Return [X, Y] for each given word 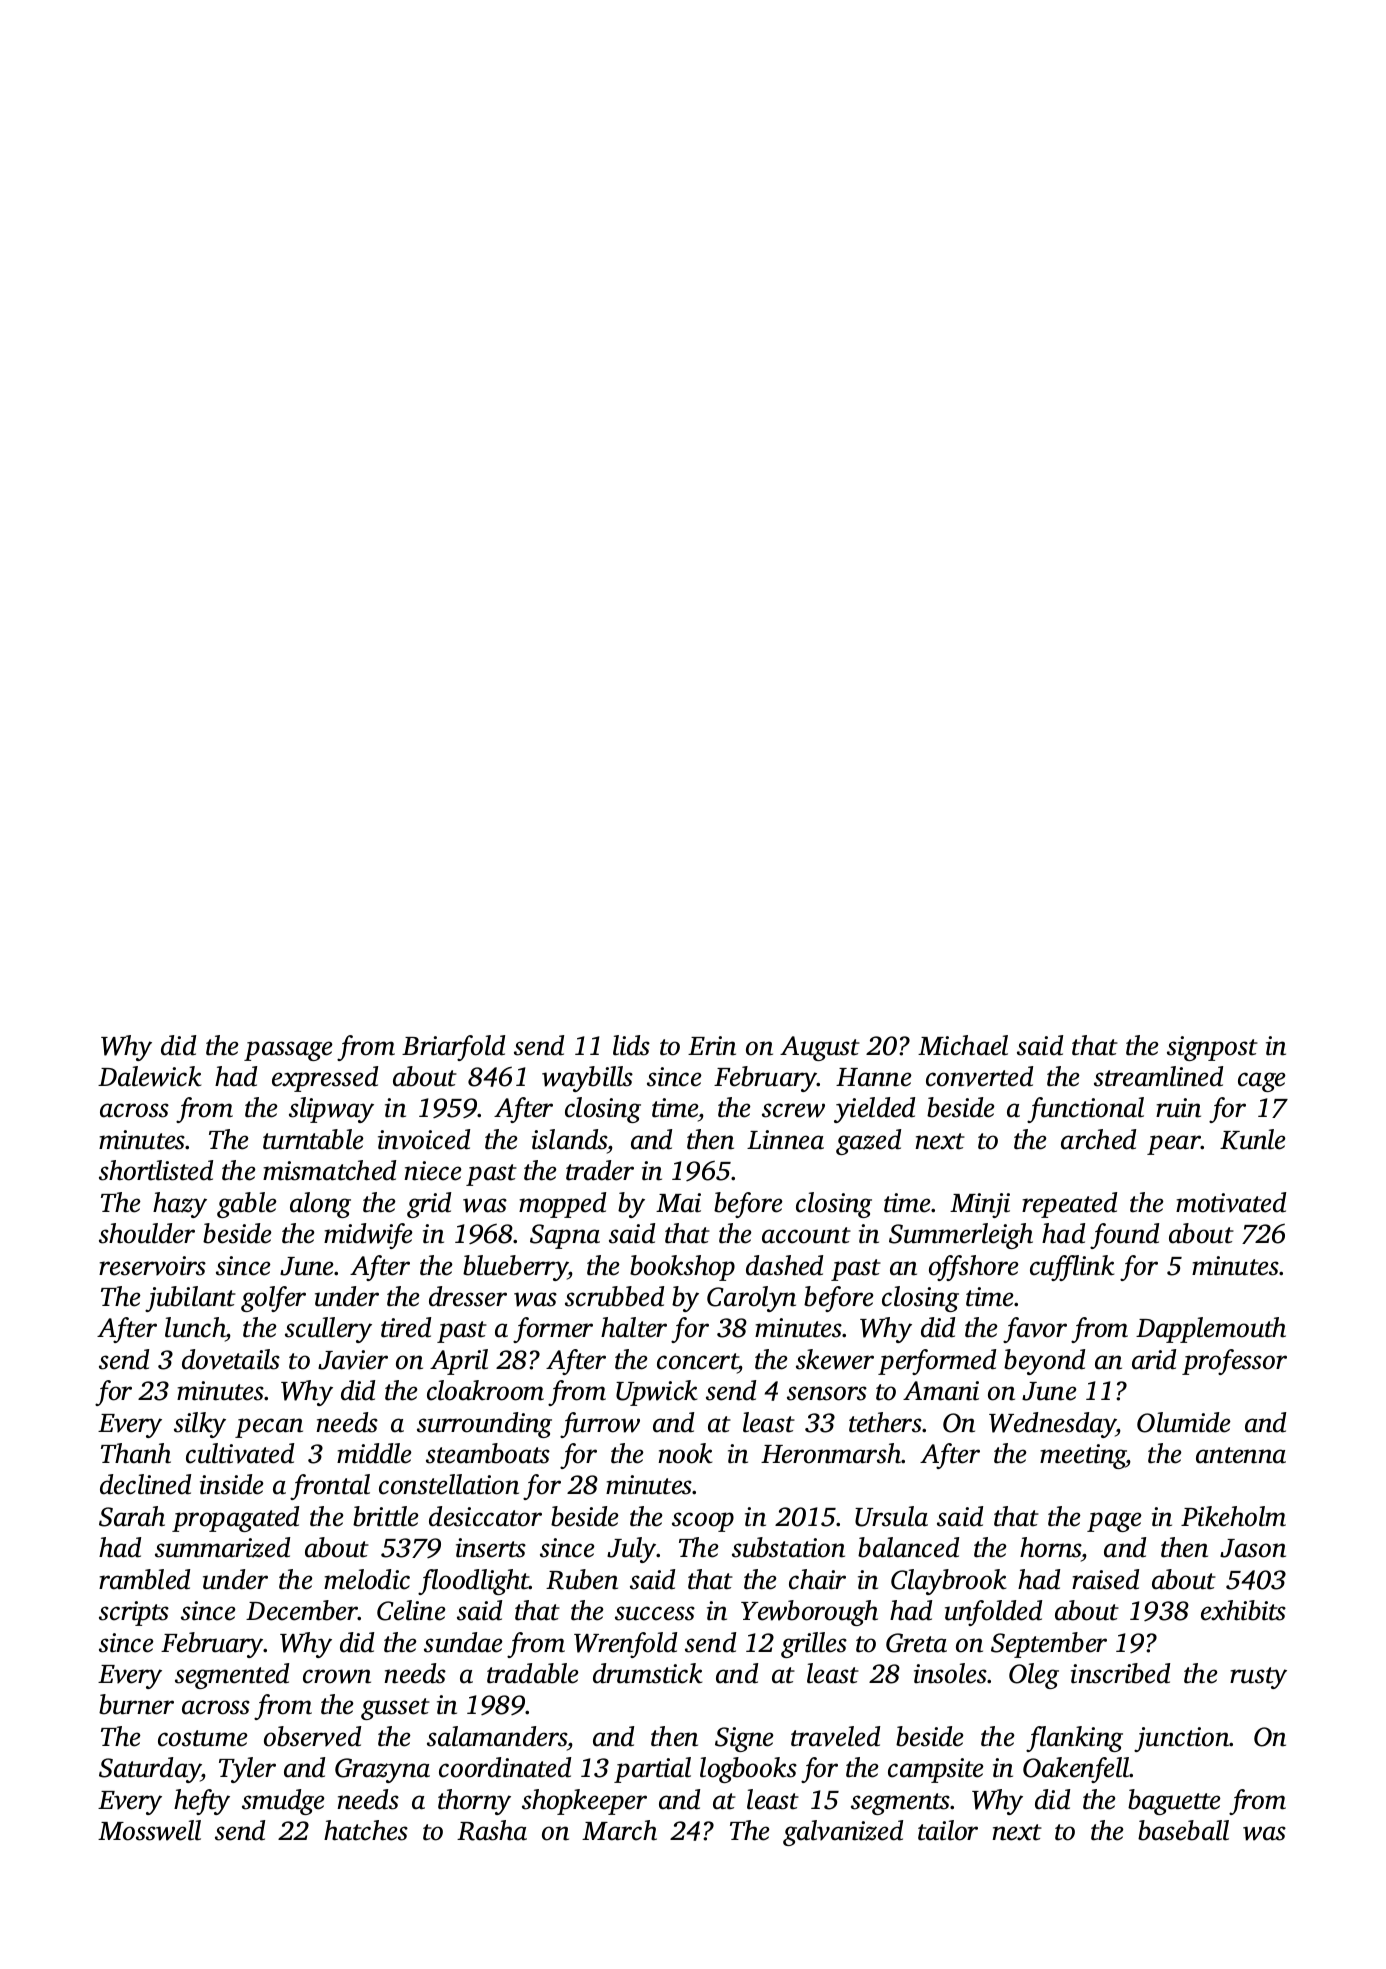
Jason [1253, 1548]
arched [1098, 1139]
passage [288, 1051]
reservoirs [152, 1266]
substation [788, 1547]
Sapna [565, 1236]
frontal [330, 1487]
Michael [963, 1045]
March [619, 1830]
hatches [366, 1830]
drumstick [647, 1673]
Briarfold [453, 1048]
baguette [1174, 1802]
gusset [395, 1709]
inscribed [1120, 1673]
